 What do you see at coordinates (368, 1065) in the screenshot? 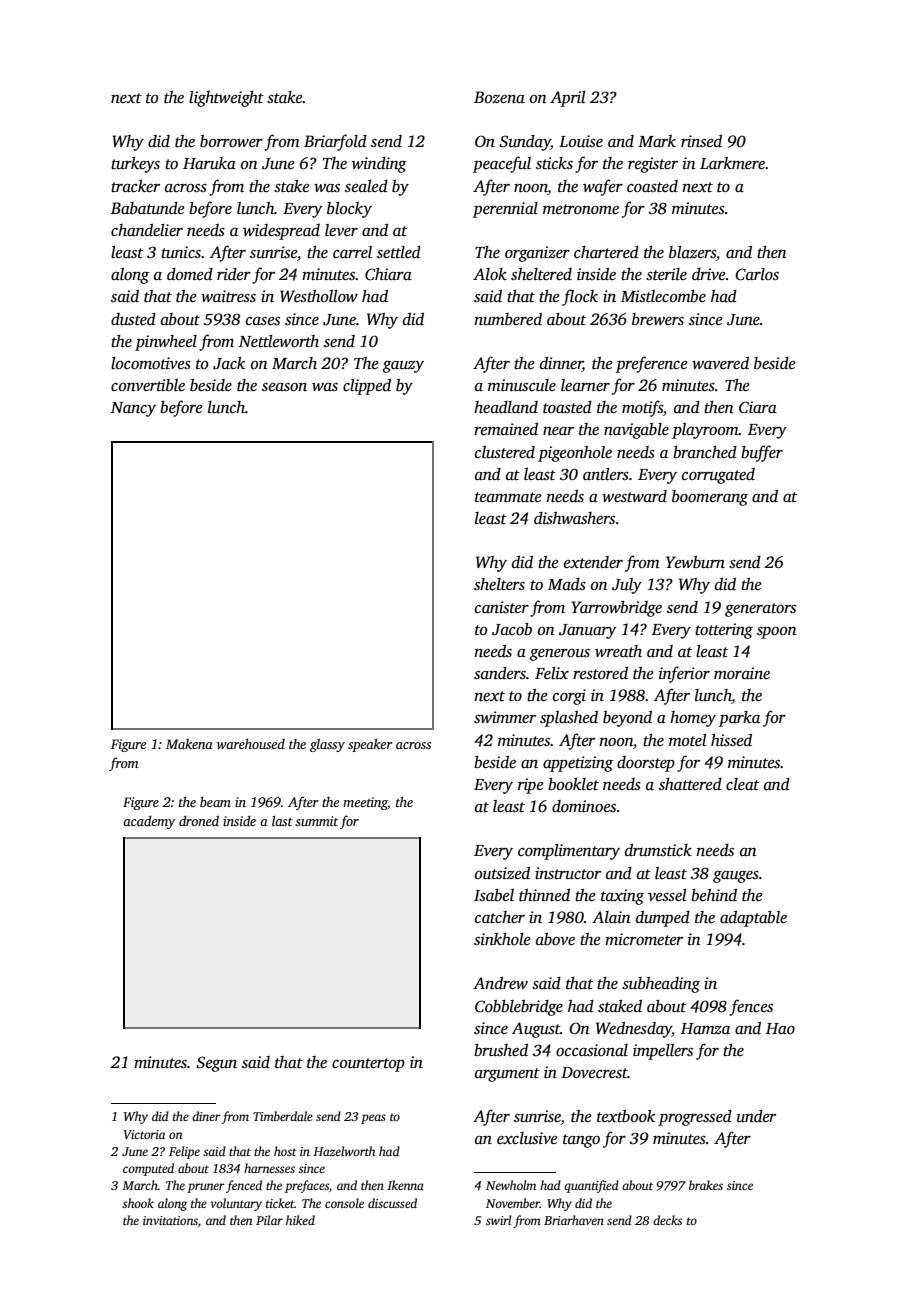
I see `countertop` at bounding box center [368, 1065].
